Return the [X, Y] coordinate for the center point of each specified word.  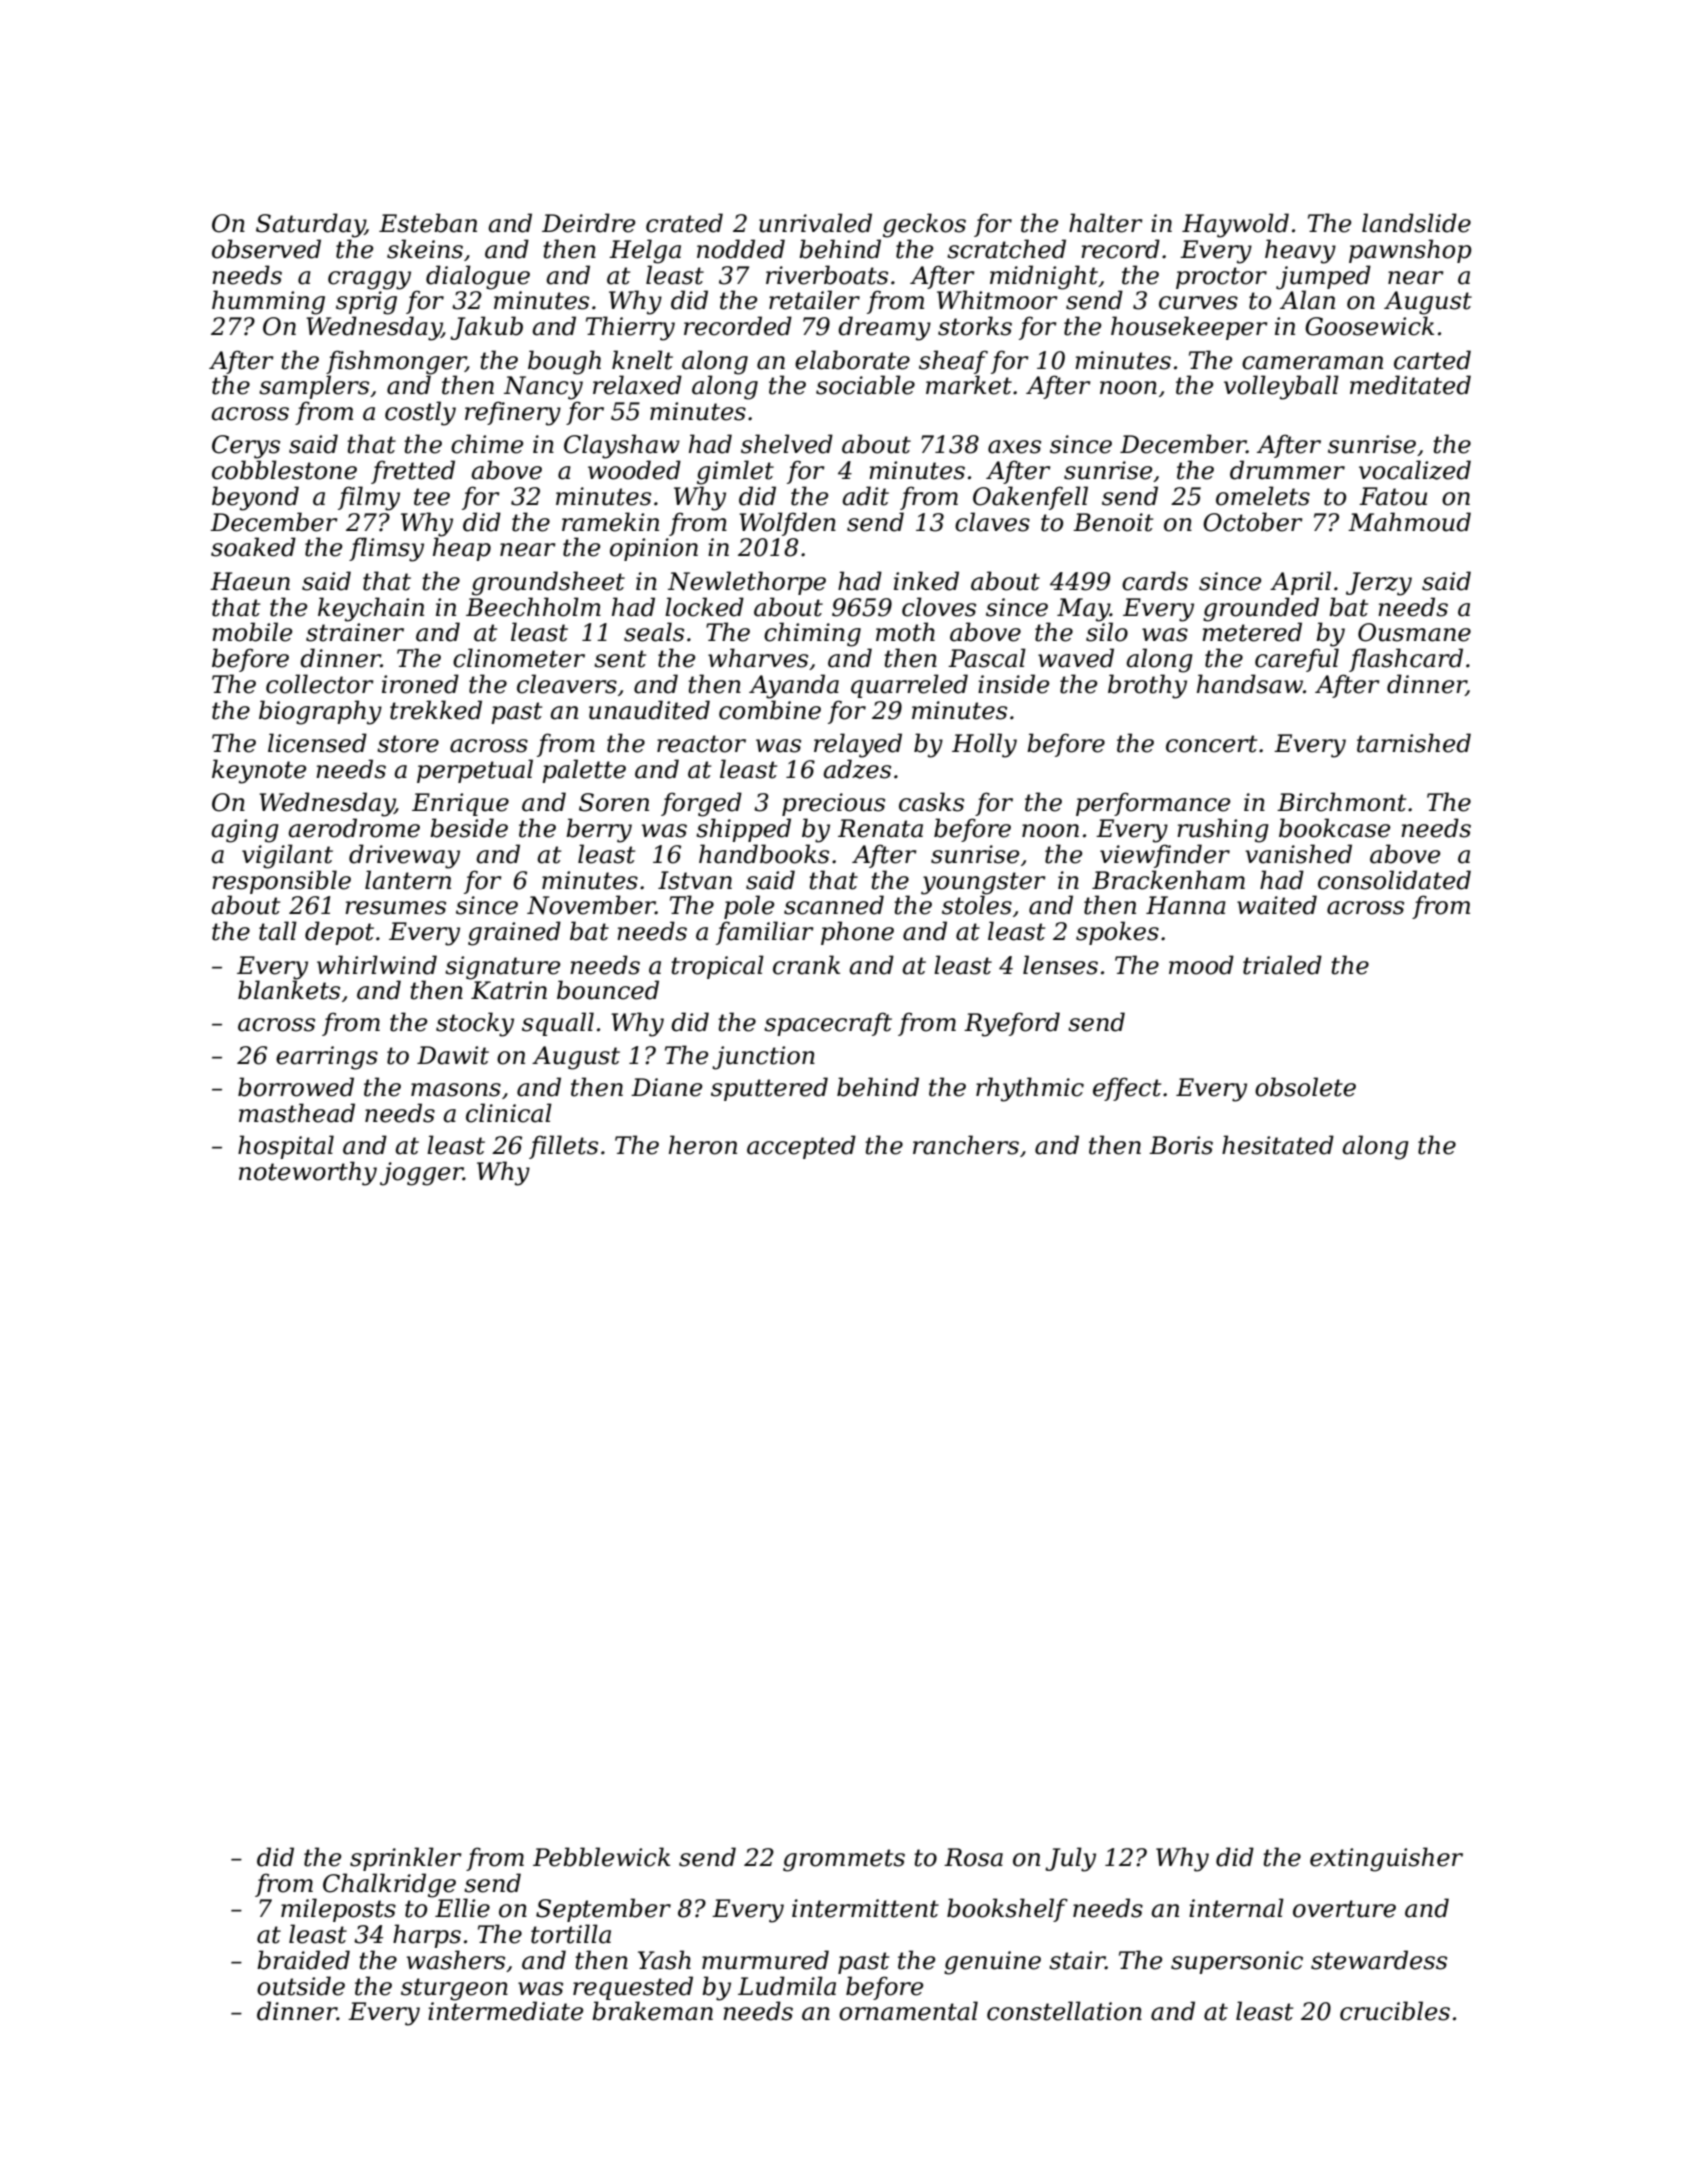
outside [301, 1986]
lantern [408, 880]
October [1253, 522]
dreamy [884, 328]
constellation [1064, 2011]
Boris [1181, 1145]
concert [1211, 744]
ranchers [966, 1145]
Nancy [543, 388]
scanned [834, 905]
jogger [421, 1174]
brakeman [652, 2011]
